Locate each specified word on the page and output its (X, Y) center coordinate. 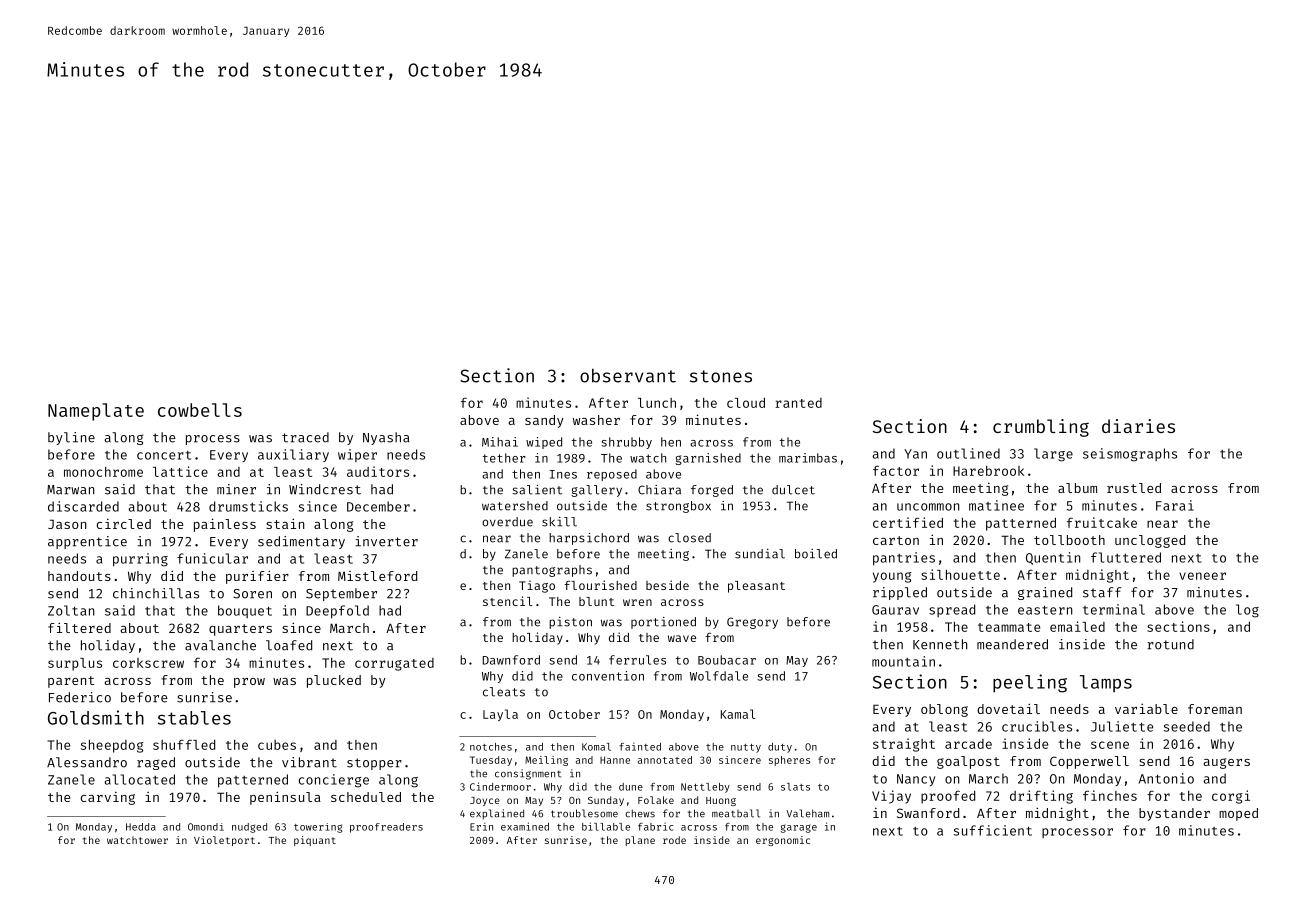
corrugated (394, 664)
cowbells (200, 410)
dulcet (793, 490)
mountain (903, 661)
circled (123, 524)
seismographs (1130, 455)
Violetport (224, 841)
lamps (1106, 683)
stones (721, 376)
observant (628, 376)
